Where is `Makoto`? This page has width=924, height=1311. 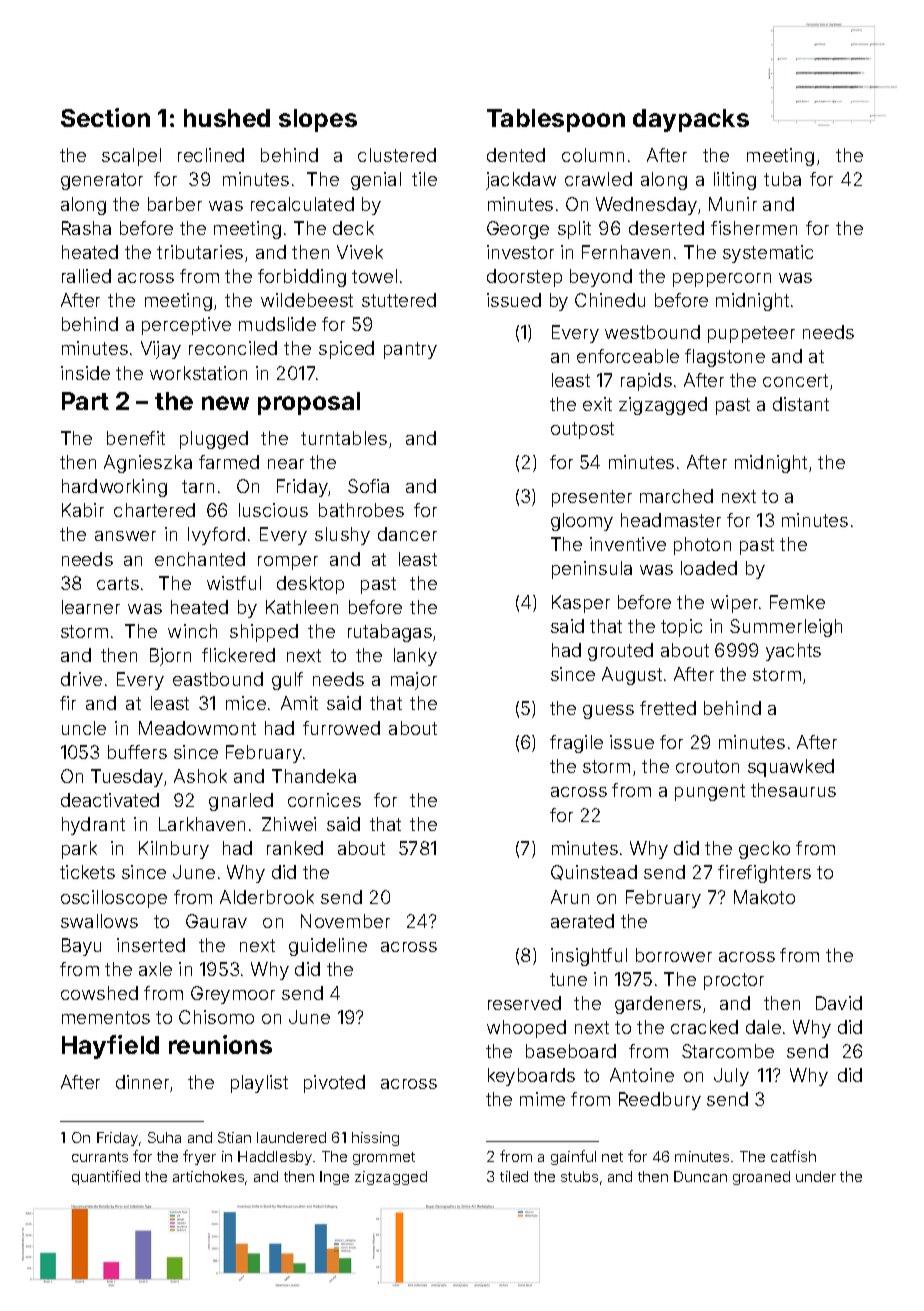
Makoto is located at coordinates (764, 897).
